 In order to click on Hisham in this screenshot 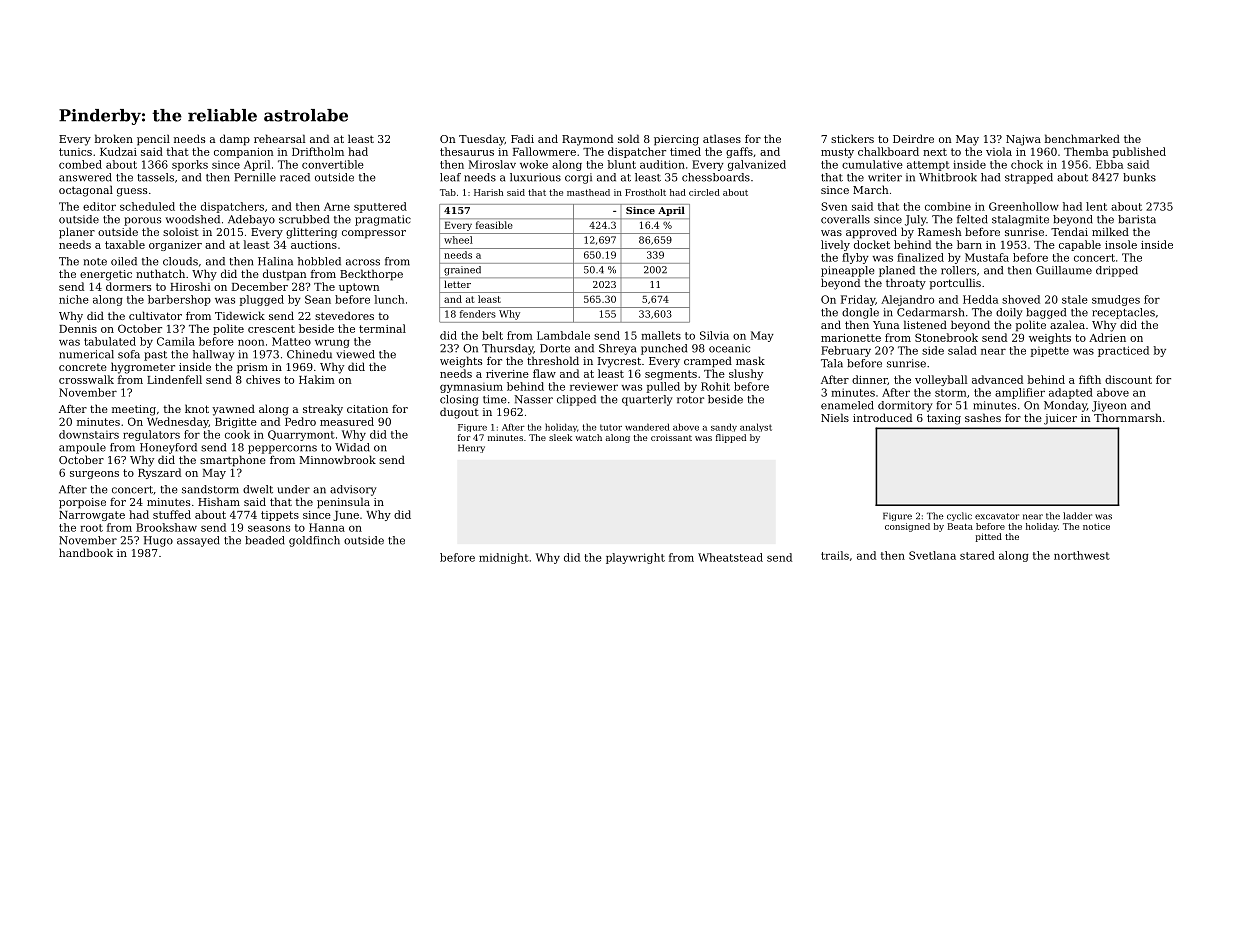, I will do `click(219, 501)`.
